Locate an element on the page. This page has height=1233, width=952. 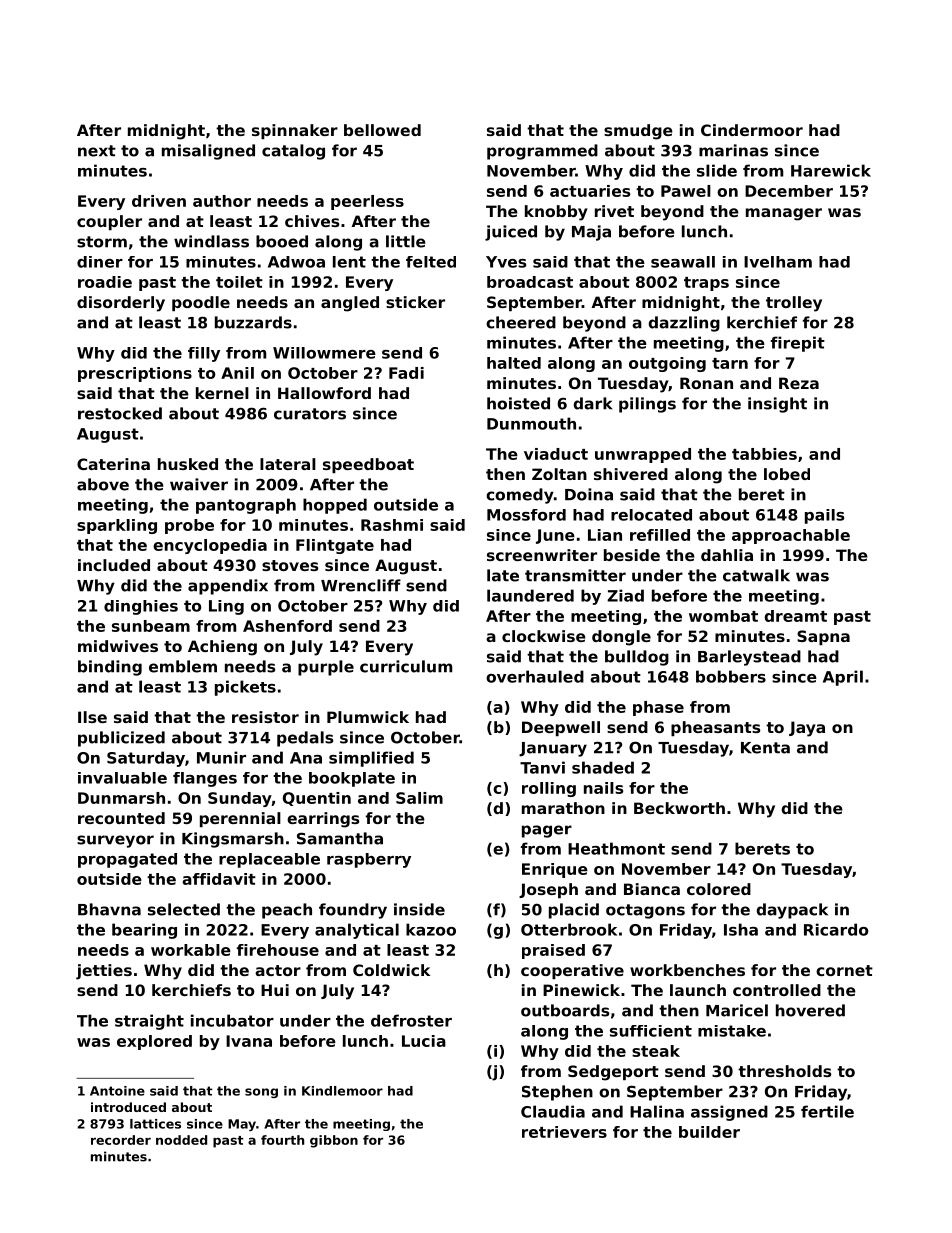
next is located at coordinates (97, 151).
